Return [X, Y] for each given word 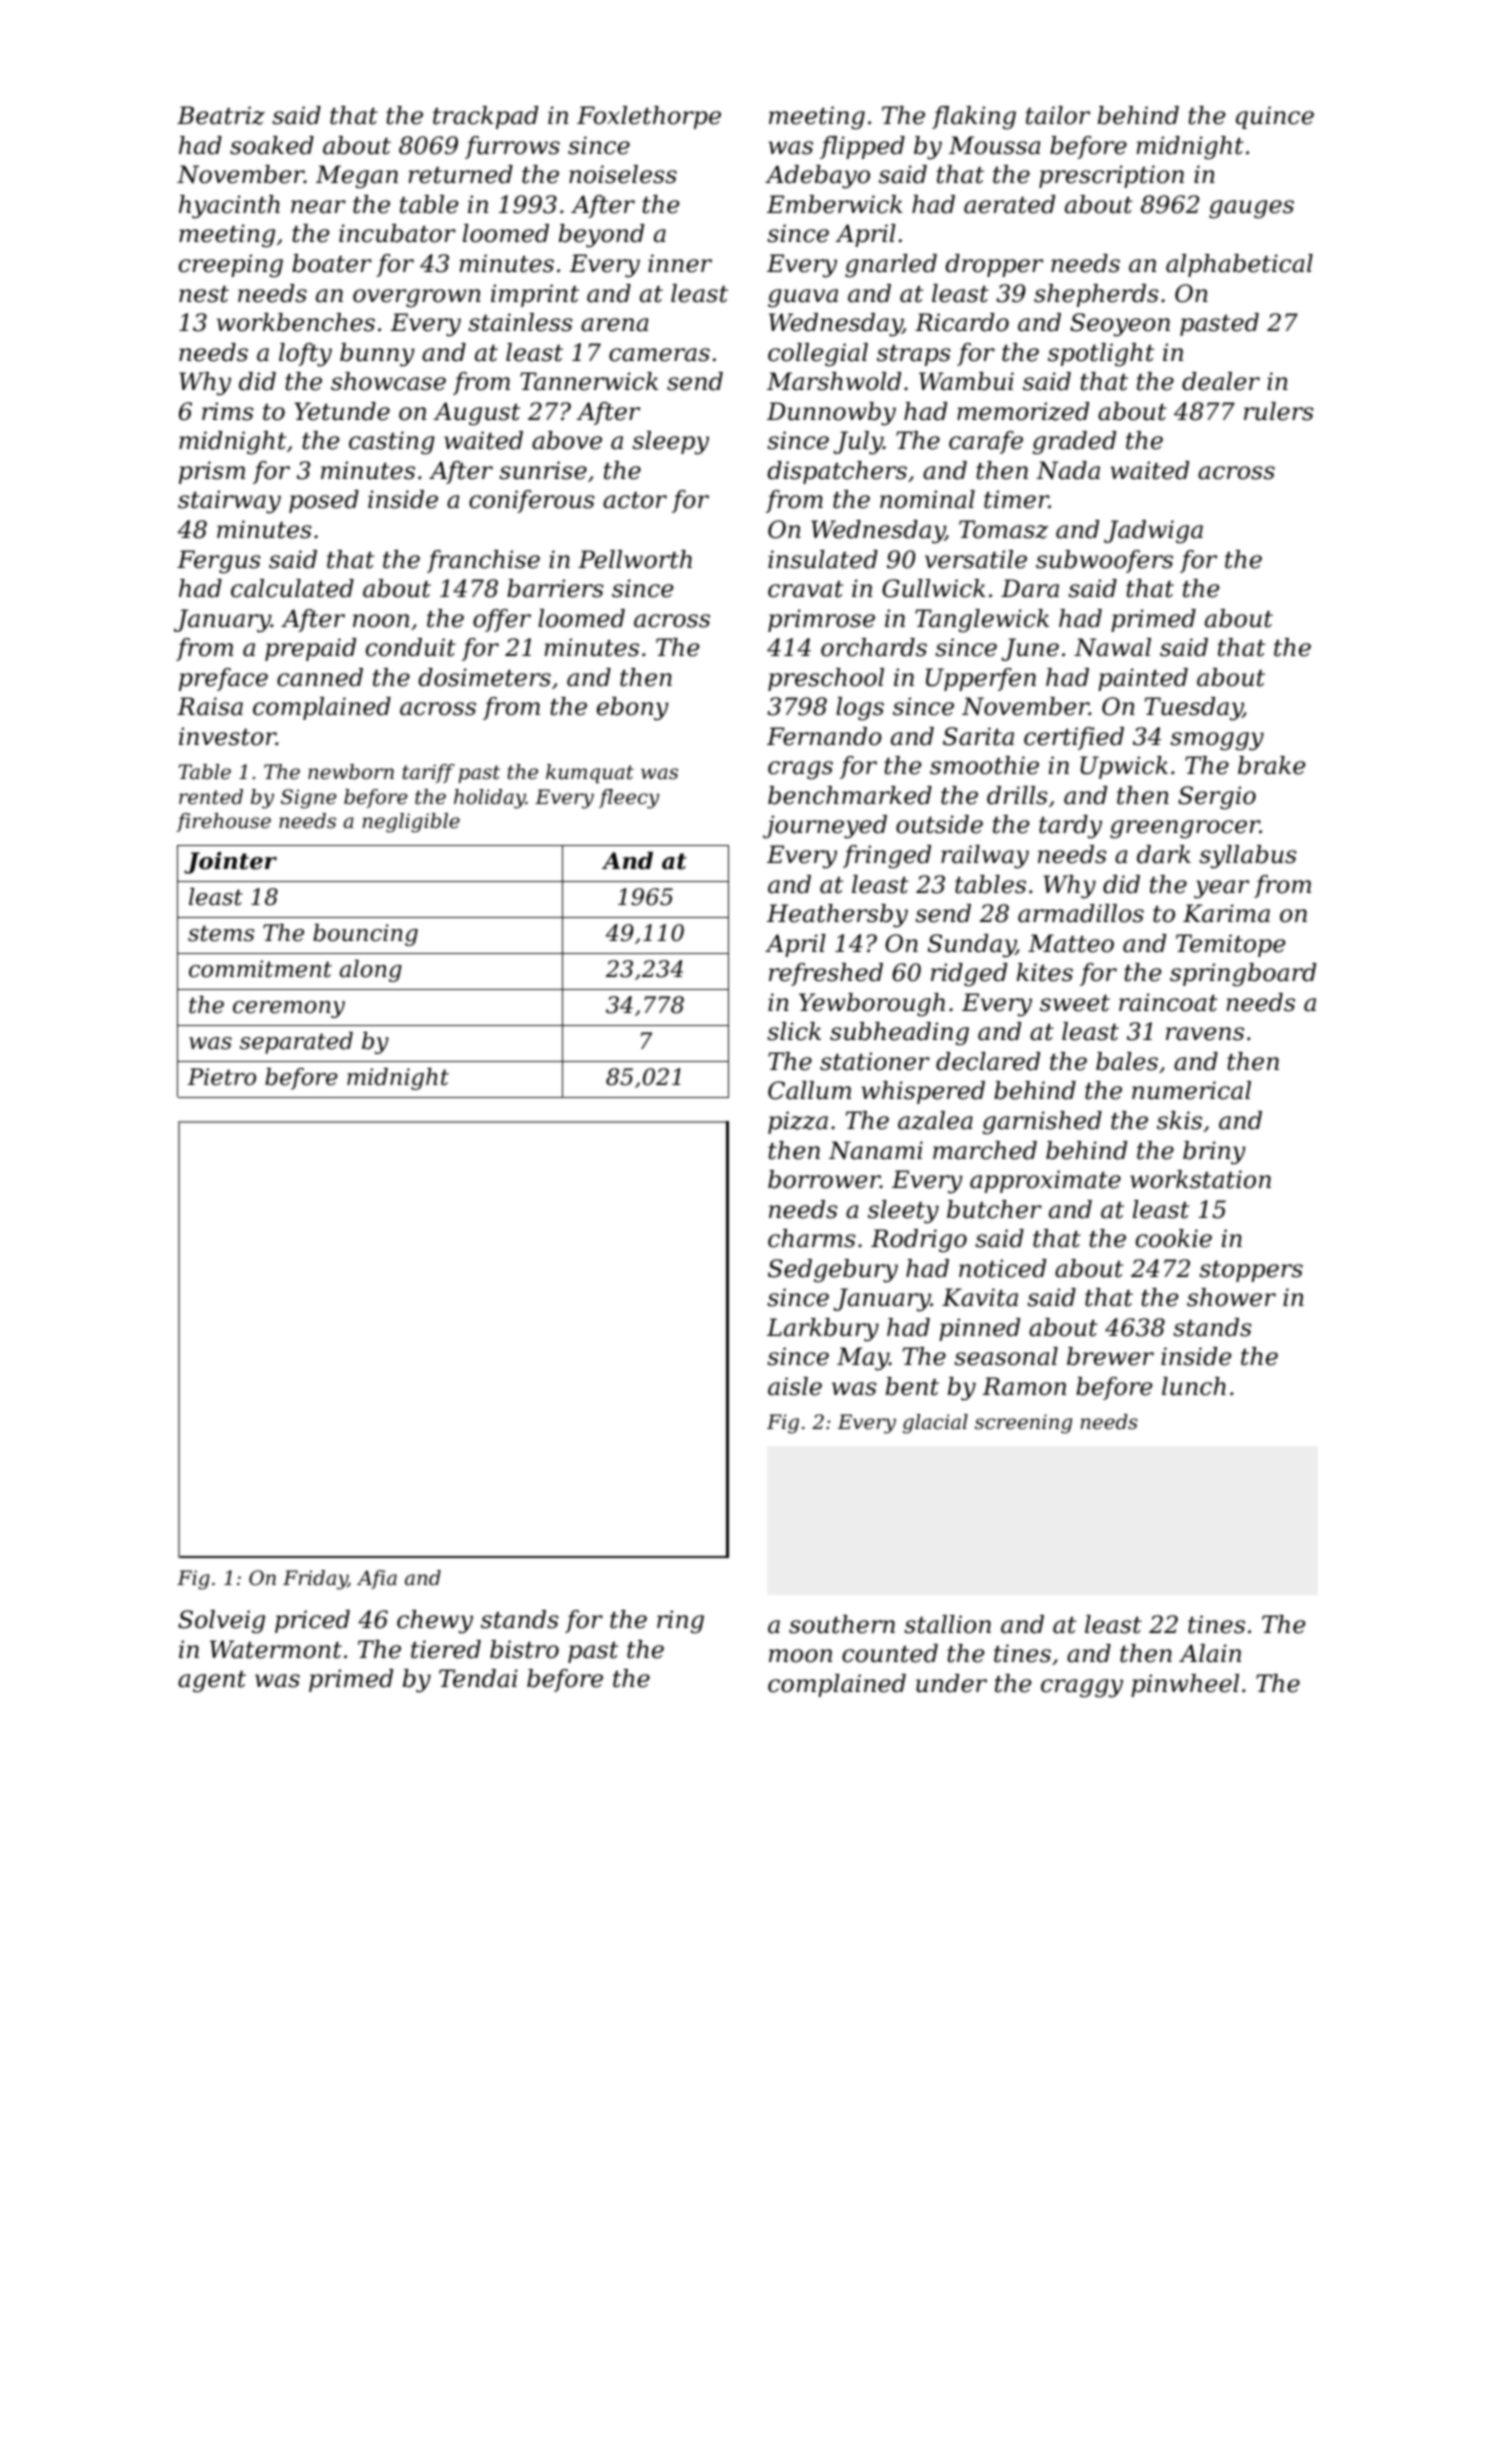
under [951, 1683]
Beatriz [221, 115]
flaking [974, 118]
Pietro [221, 1077]
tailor [1058, 115]
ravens [1205, 1034]
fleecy [629, 799]
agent [212, 1682]
